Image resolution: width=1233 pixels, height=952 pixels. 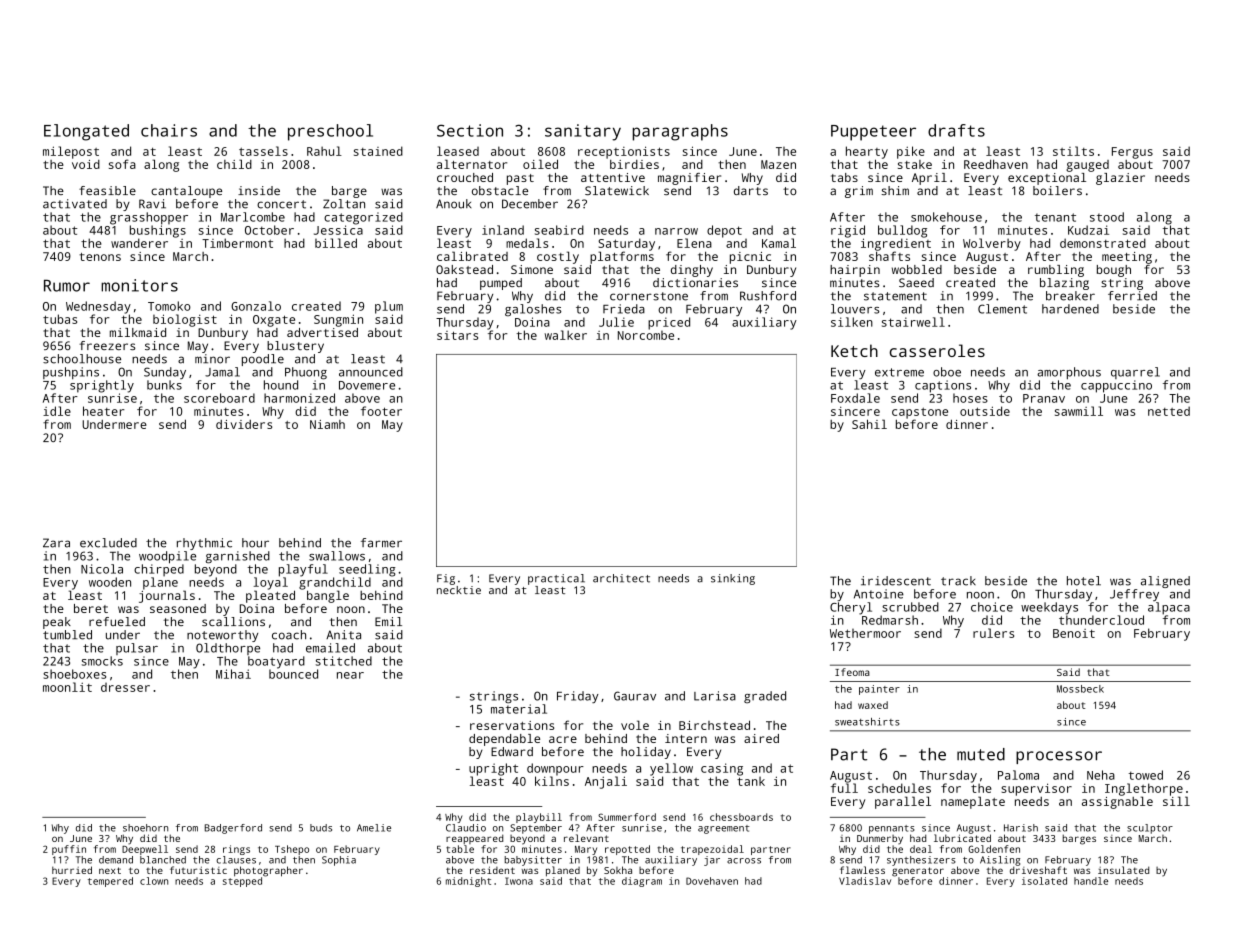 What do you see at coordinates (100, 257) in the screenshot?
I see `tenons` at bounding box center [100, 257].
